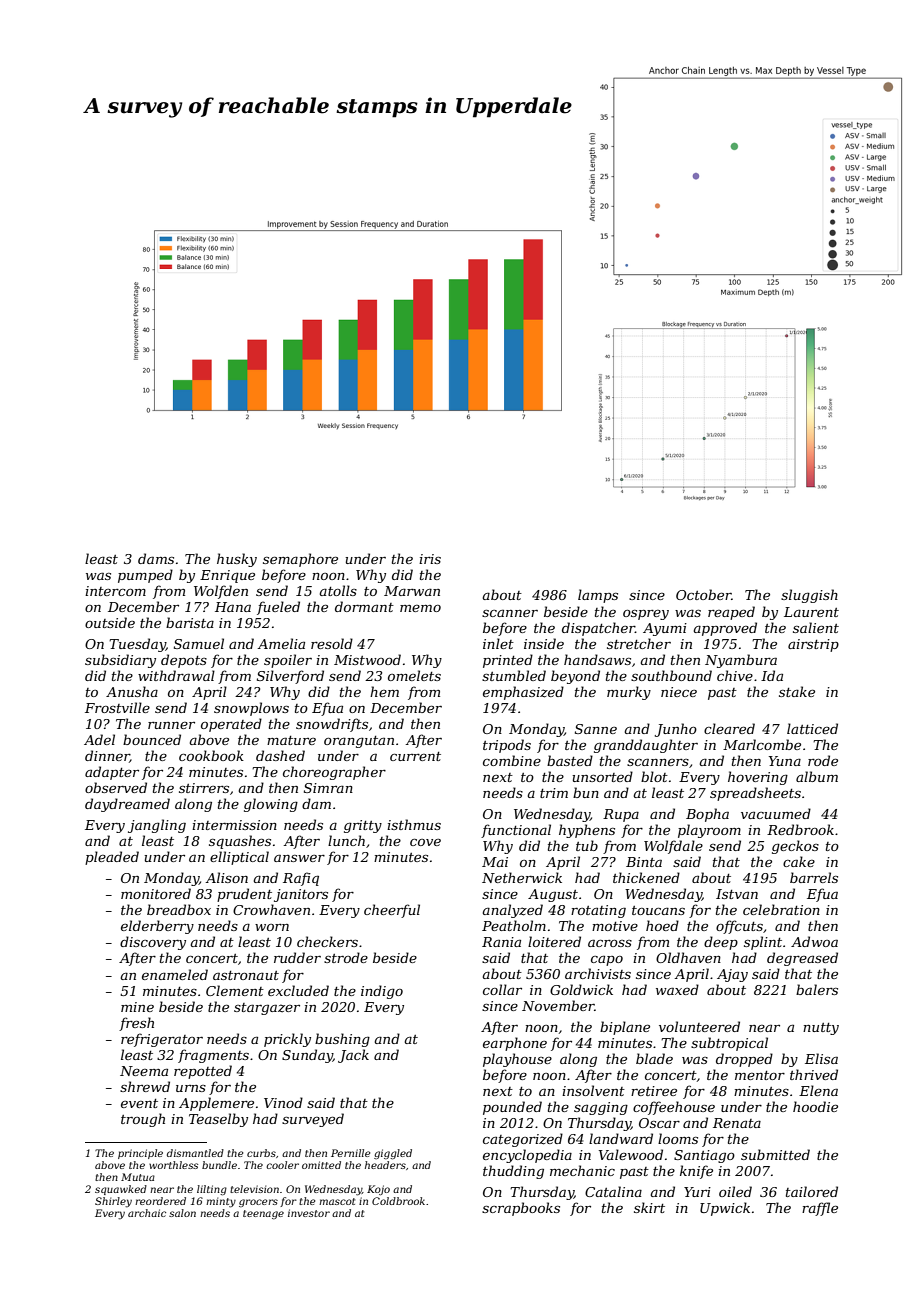  What do you see at coordinates (816, 627) in the document?
I see `salient` at bounding box center [816, 627].
